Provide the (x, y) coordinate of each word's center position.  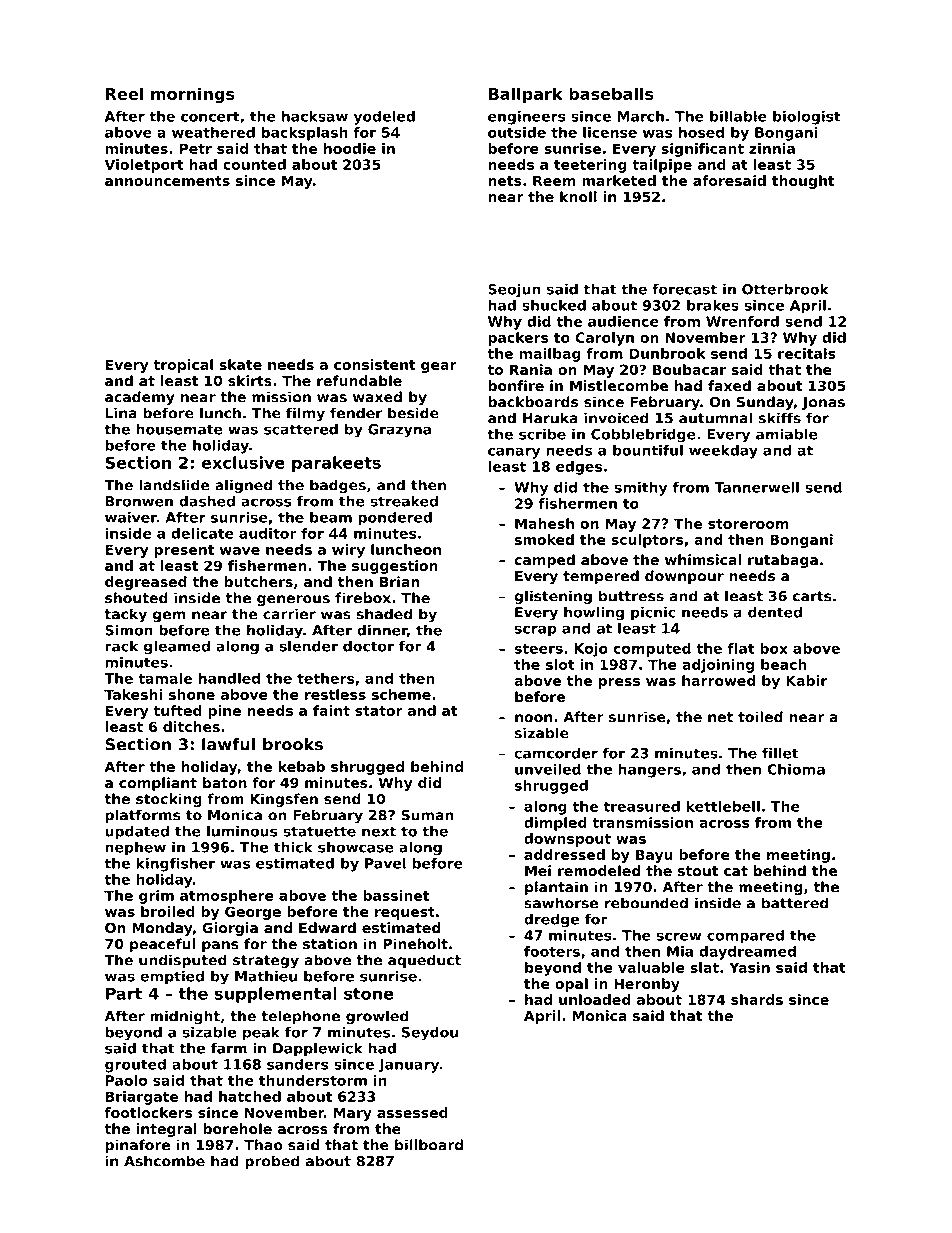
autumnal (716, 418)
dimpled (555, 824)
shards (757, 999)
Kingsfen (284, 800)
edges (579, 468)
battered (795, 903)
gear (439, 367)
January (408, 1066)
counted (254, 164)
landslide (174, 485)
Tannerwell (756, 487)
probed (272, 1162)
